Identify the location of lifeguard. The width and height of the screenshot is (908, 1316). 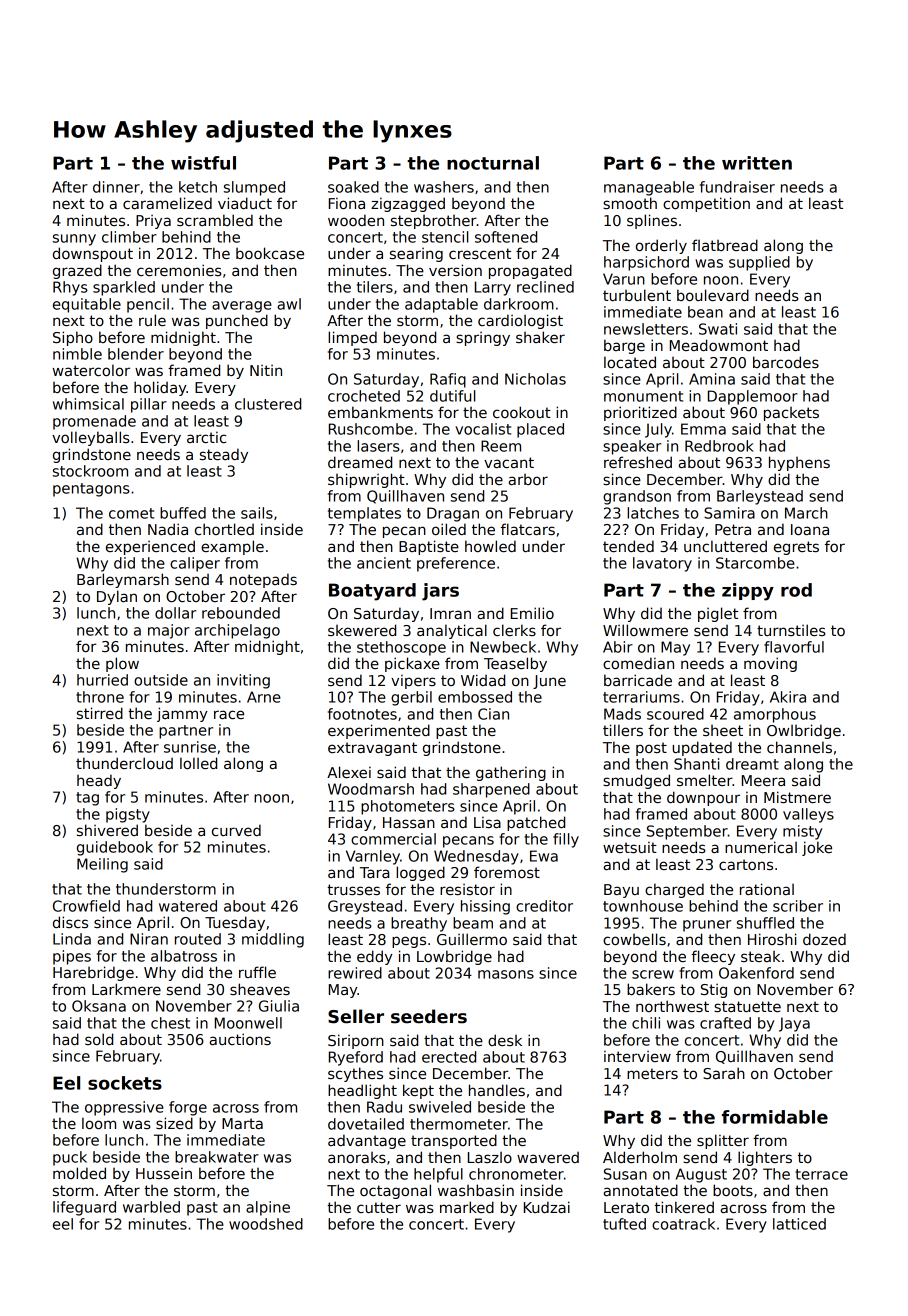
(84, 1208).
